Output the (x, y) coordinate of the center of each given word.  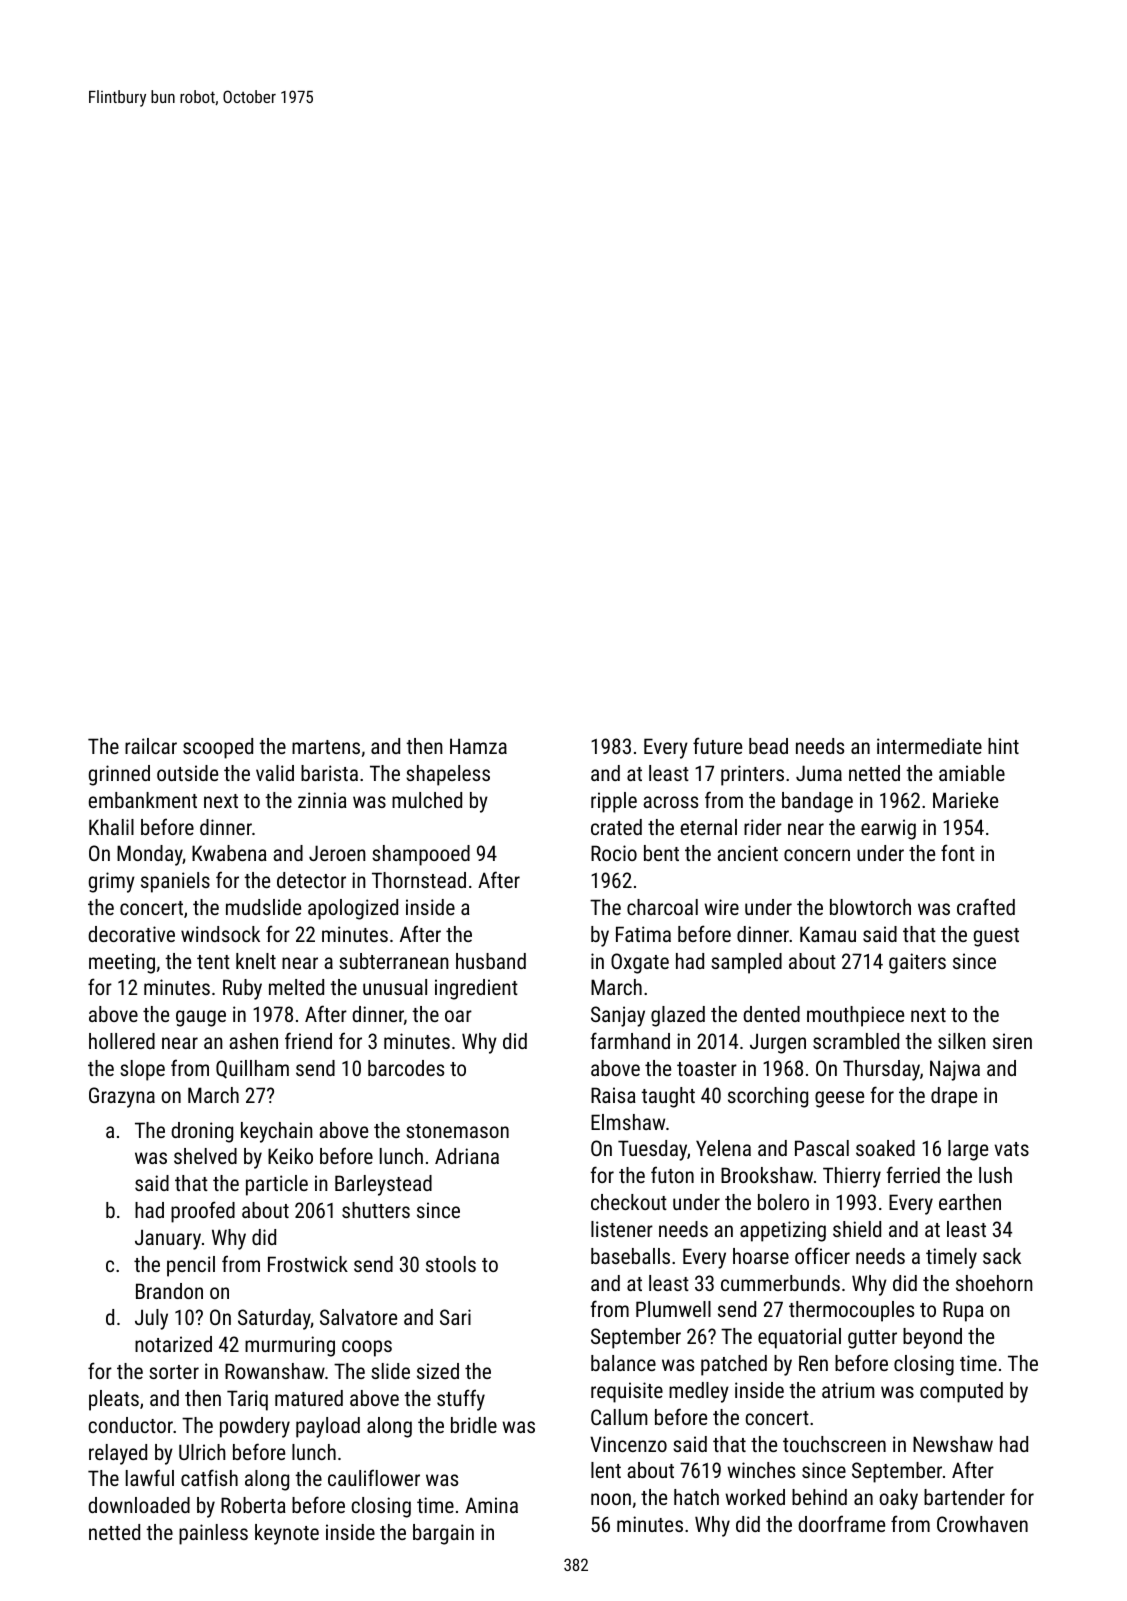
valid (275, 773)
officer (822, 1255)
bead (768, 746)
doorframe (841, 1523)
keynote (287, 1534)
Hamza (478, 746)
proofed (203, 1212)
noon (611, 1499)
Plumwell (673, 1309)
